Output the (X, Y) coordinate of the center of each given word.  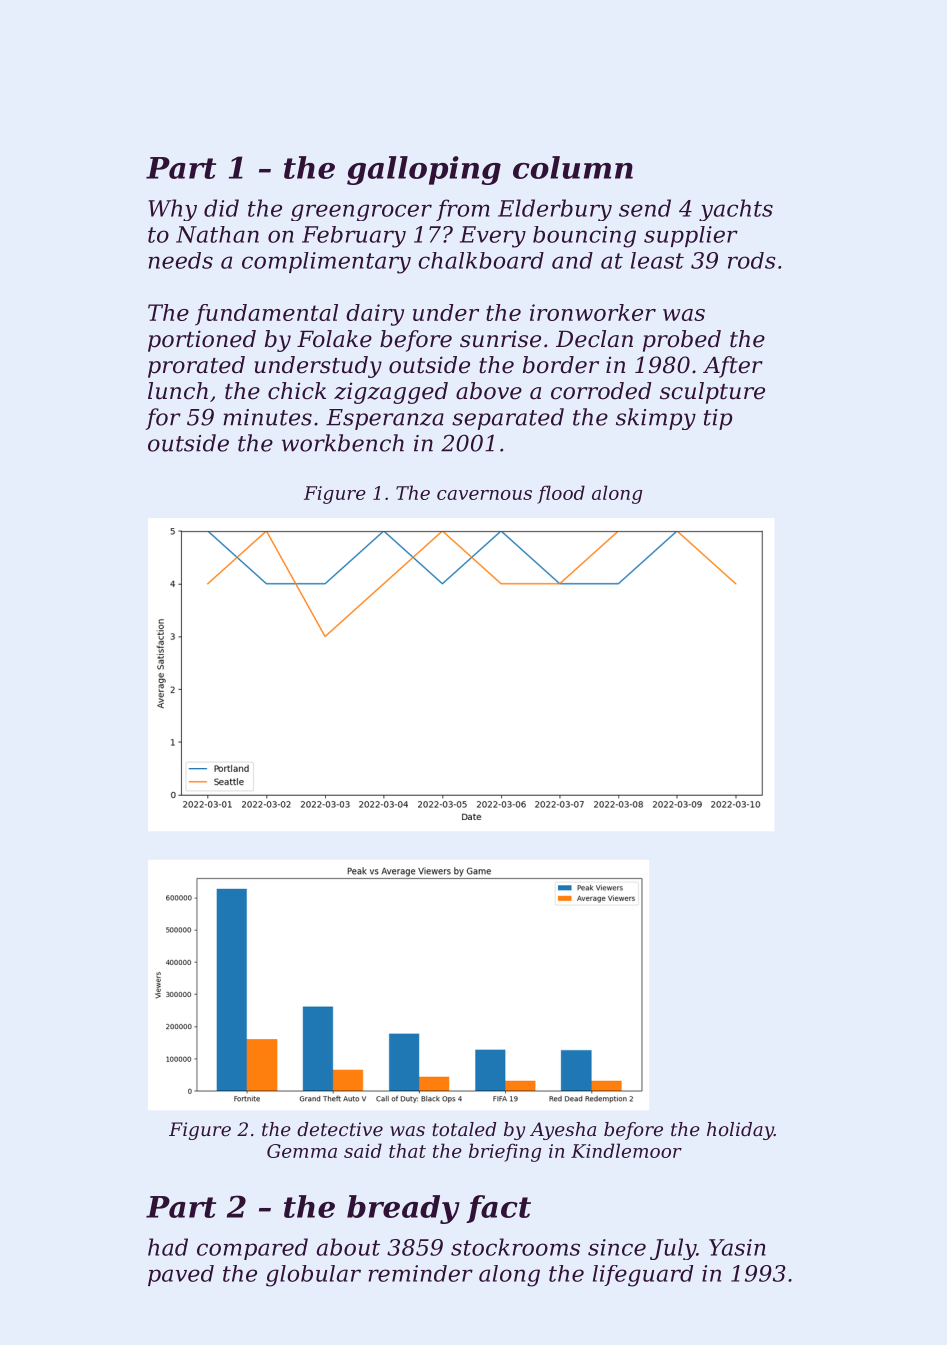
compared (252, 1249)
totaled (464, 1129)
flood (561, 494)
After (733, 367)
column (573, 167)
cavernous (484, 495)
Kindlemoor (626, 1150)
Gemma (302, 1151)
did (221, 208)
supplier (691, 236)
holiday (740, 1131)
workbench (343, 443)
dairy (375, 315)
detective (340, 1129)
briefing (505, 1152)
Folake (334, 339)
